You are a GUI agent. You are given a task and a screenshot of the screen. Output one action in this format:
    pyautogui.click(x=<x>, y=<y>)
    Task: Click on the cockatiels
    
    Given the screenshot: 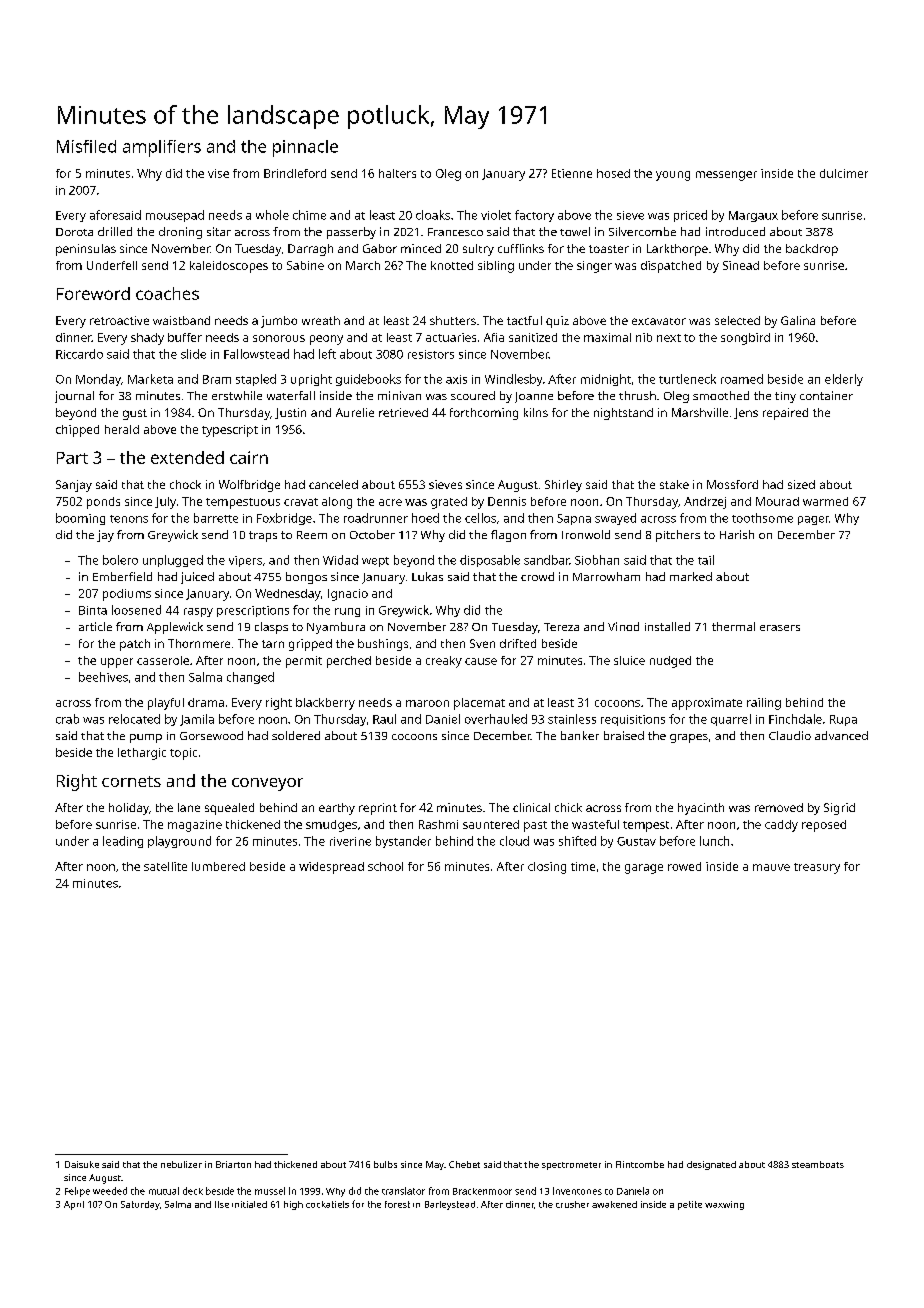 What is the action you would take?
    pyautogui.click(x=327, y=1204)
